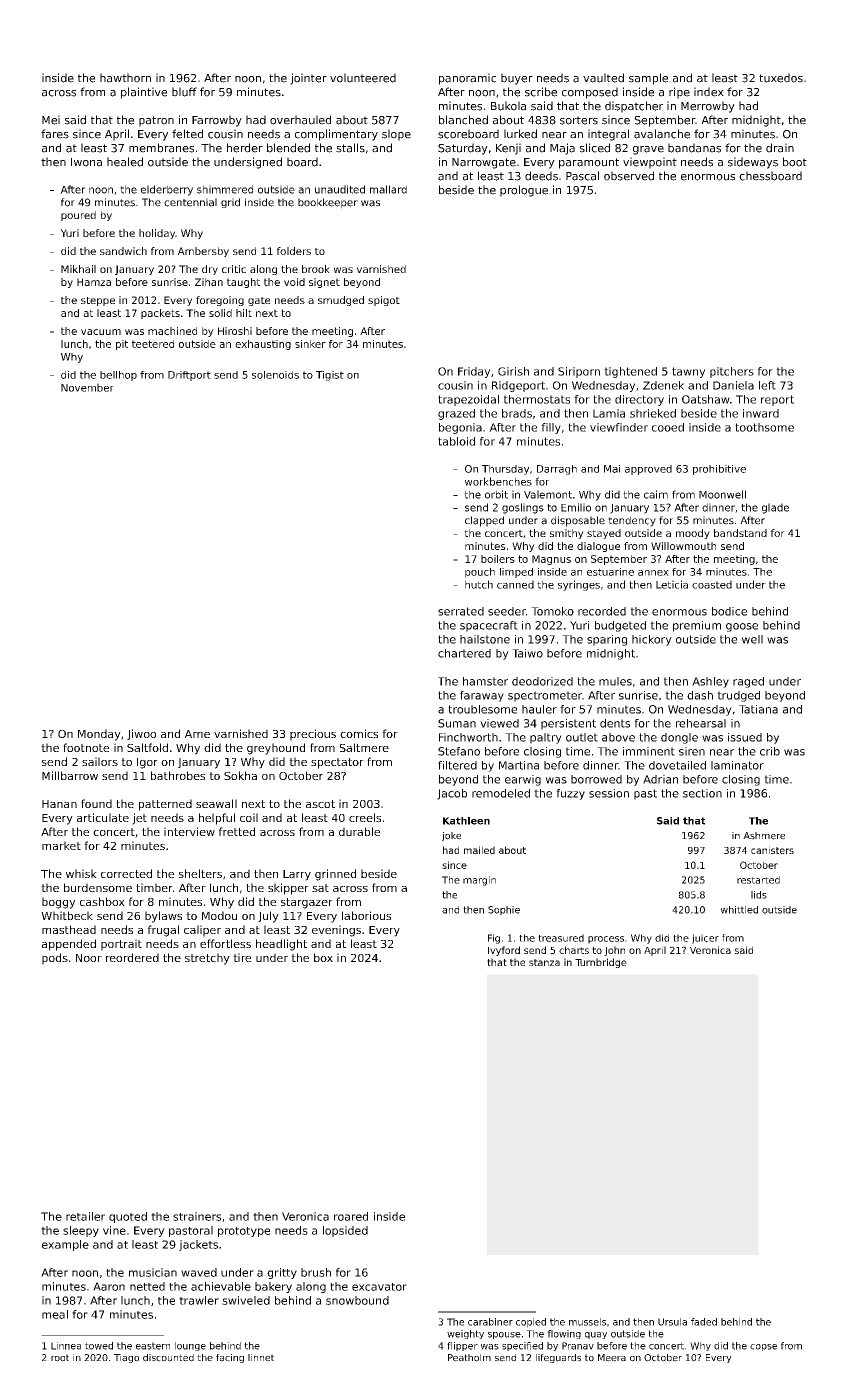 The image size is (849, 1400). Describe the element at coordinates (126, 1358) in the image. I see `Tiago` at that location.
